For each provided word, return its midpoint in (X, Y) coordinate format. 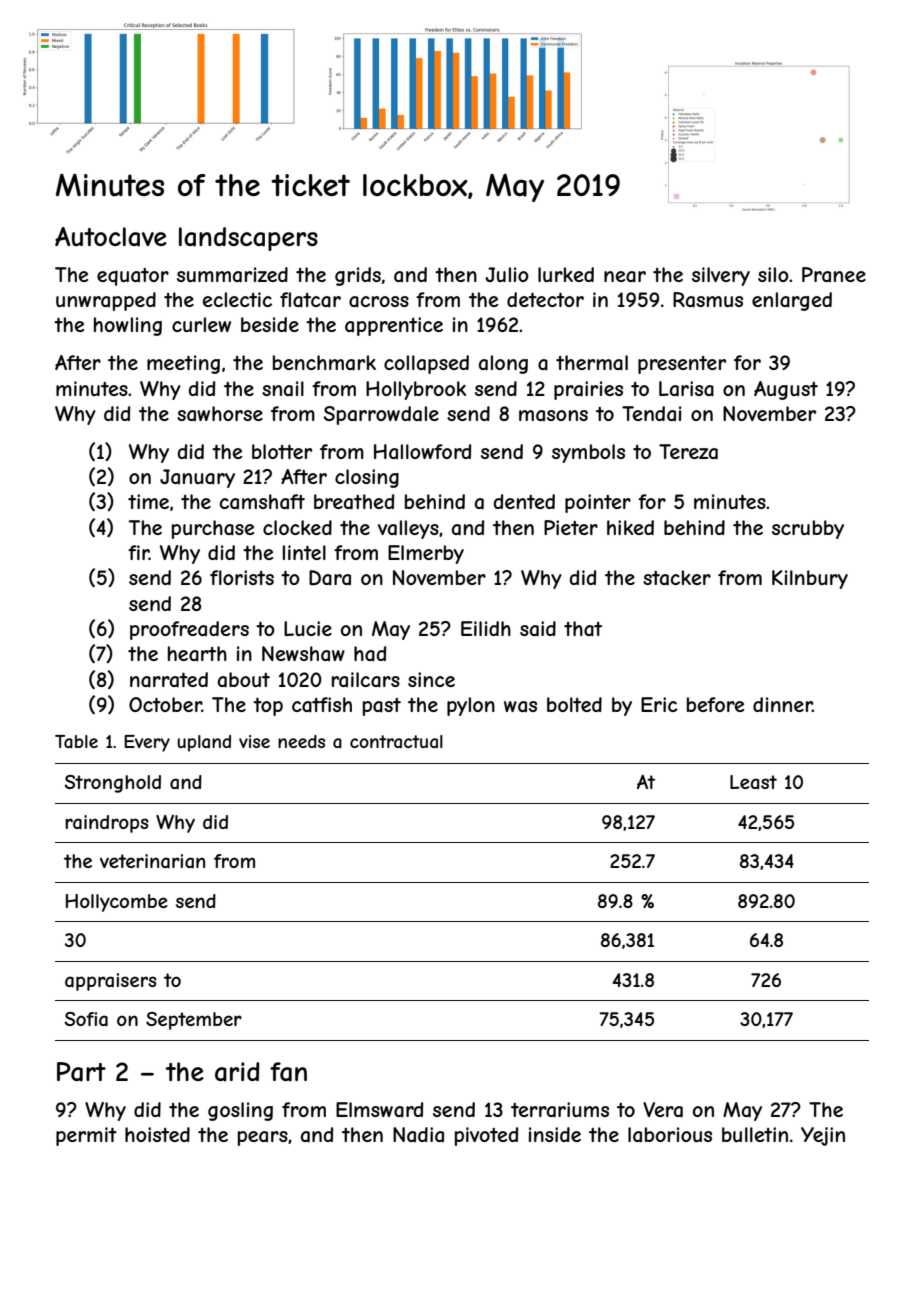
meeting (183, 364)
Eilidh (486, 628)
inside (555, 1134)
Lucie (308, 628)
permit (86, 1136)
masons (553, 415)
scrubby (808, 529)
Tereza (688, 452)
